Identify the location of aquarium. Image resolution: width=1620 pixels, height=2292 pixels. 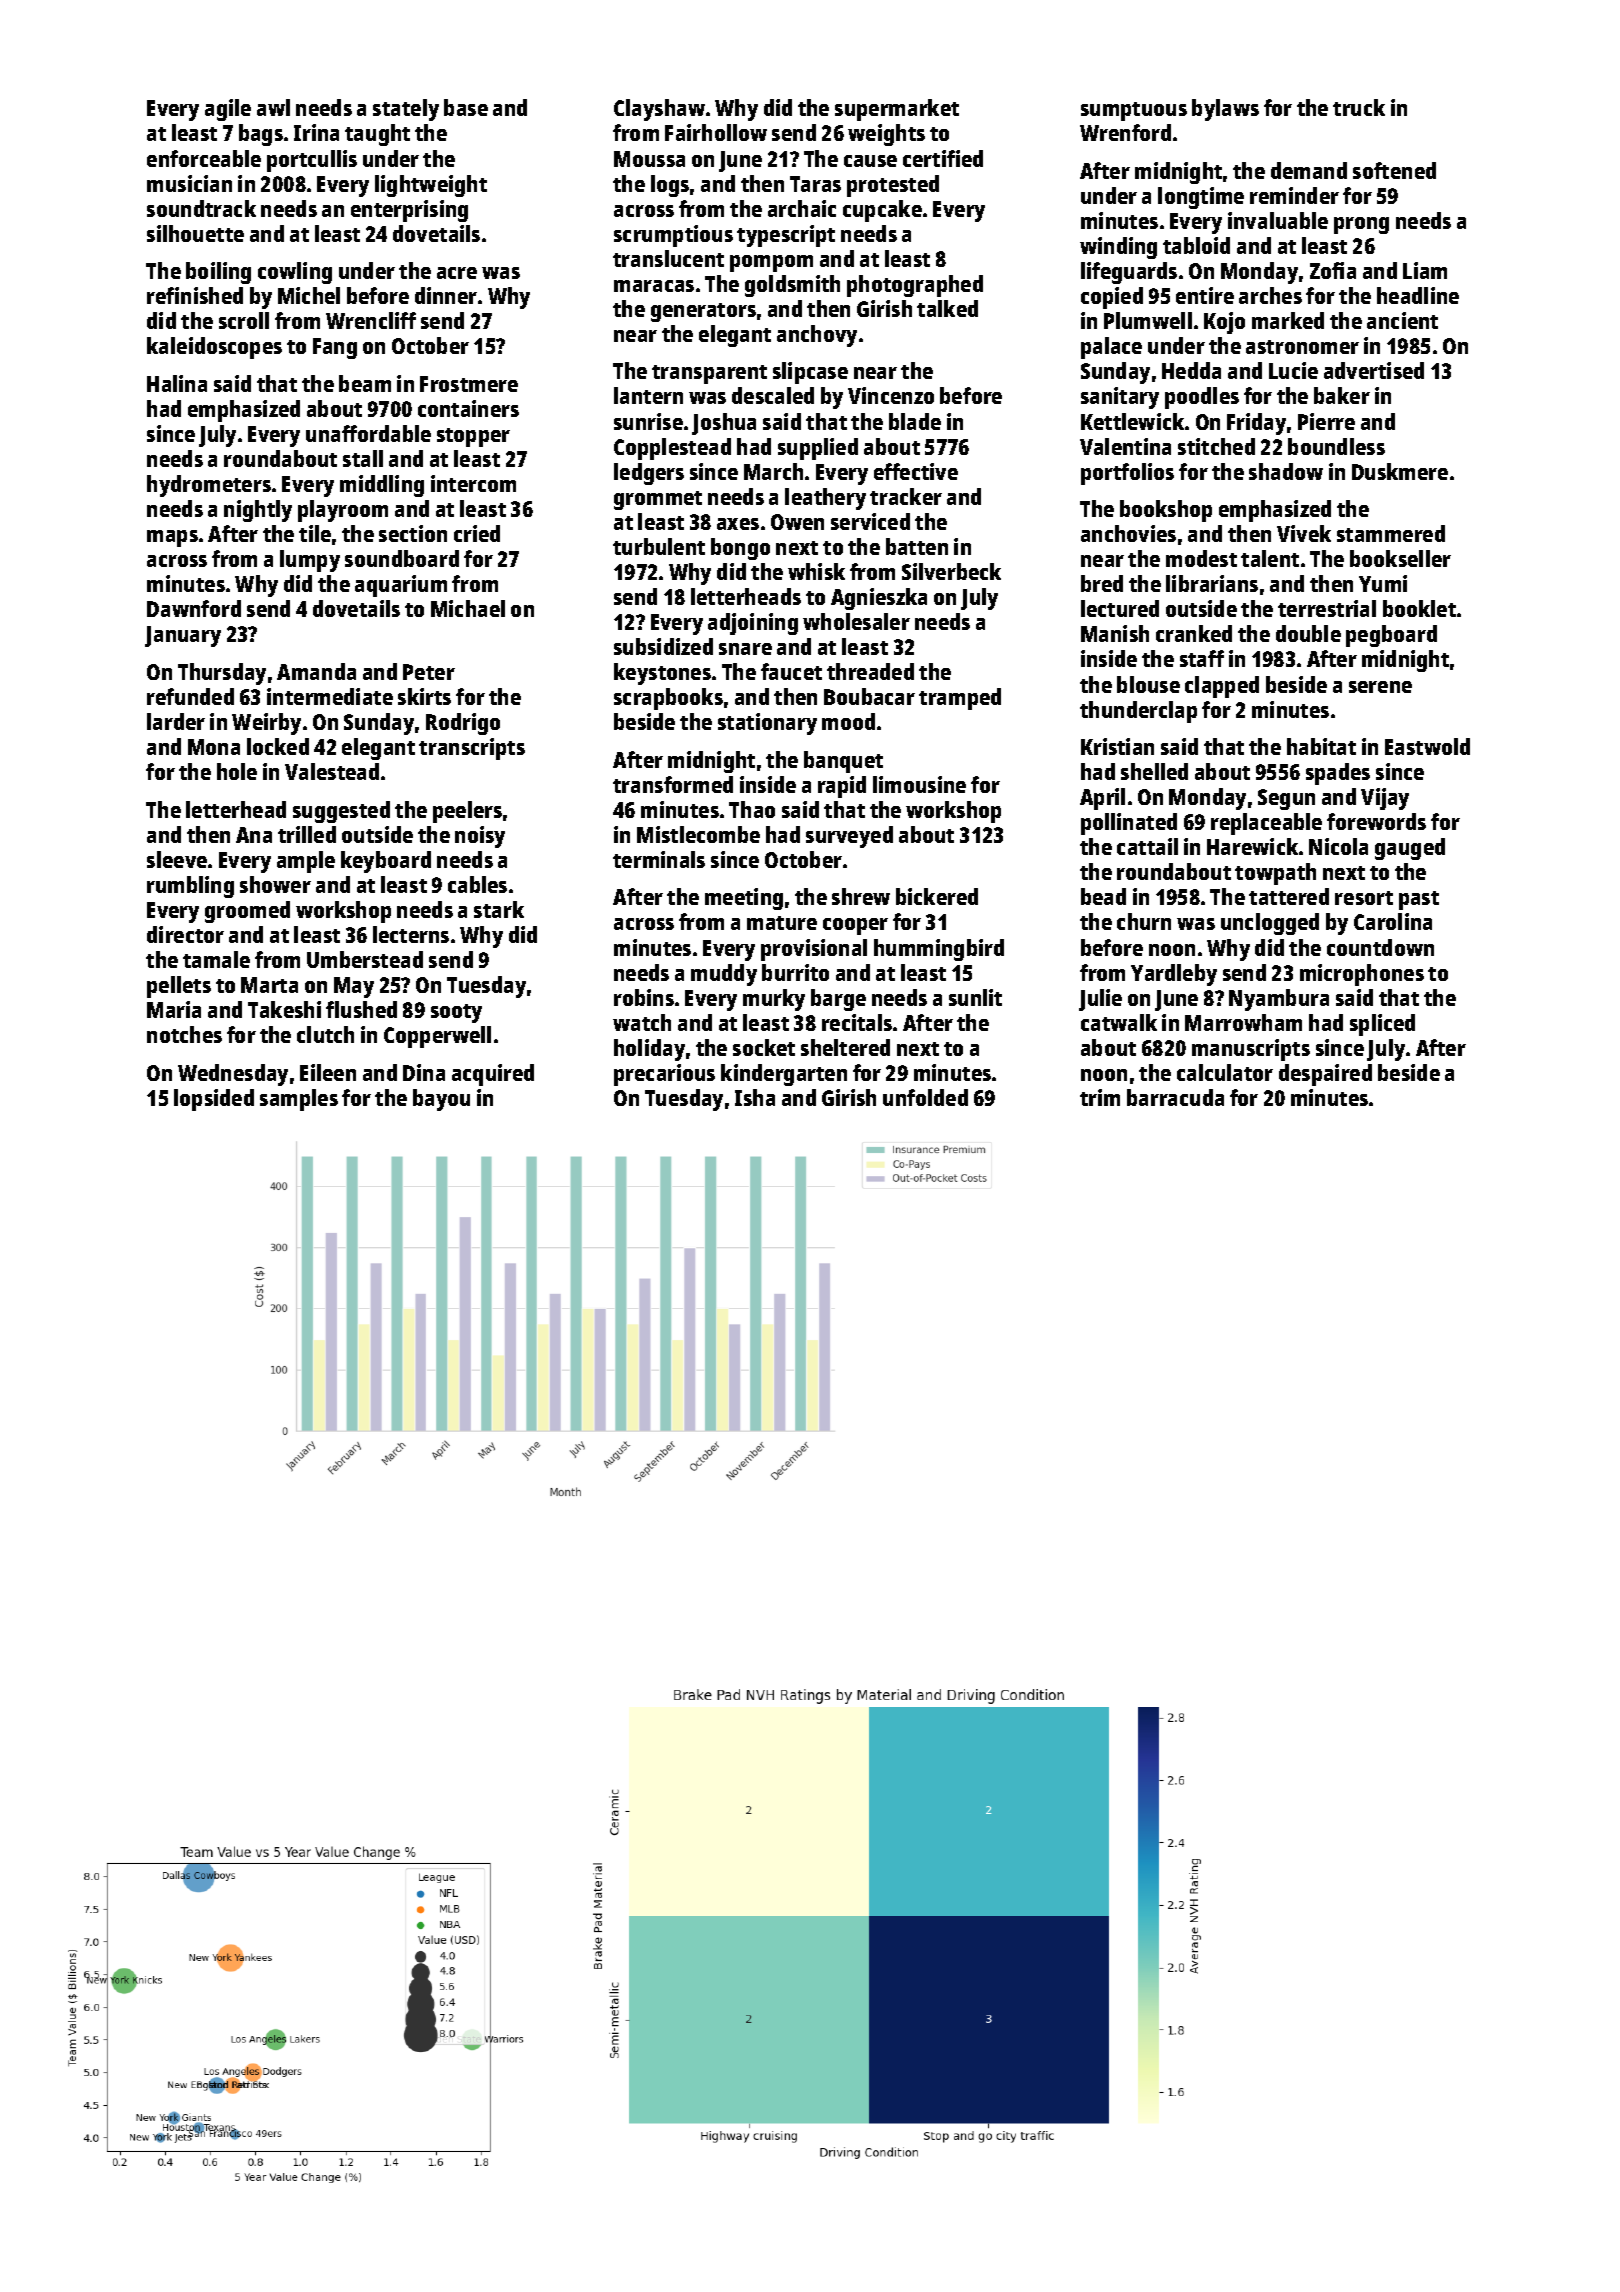
(401, 586).
